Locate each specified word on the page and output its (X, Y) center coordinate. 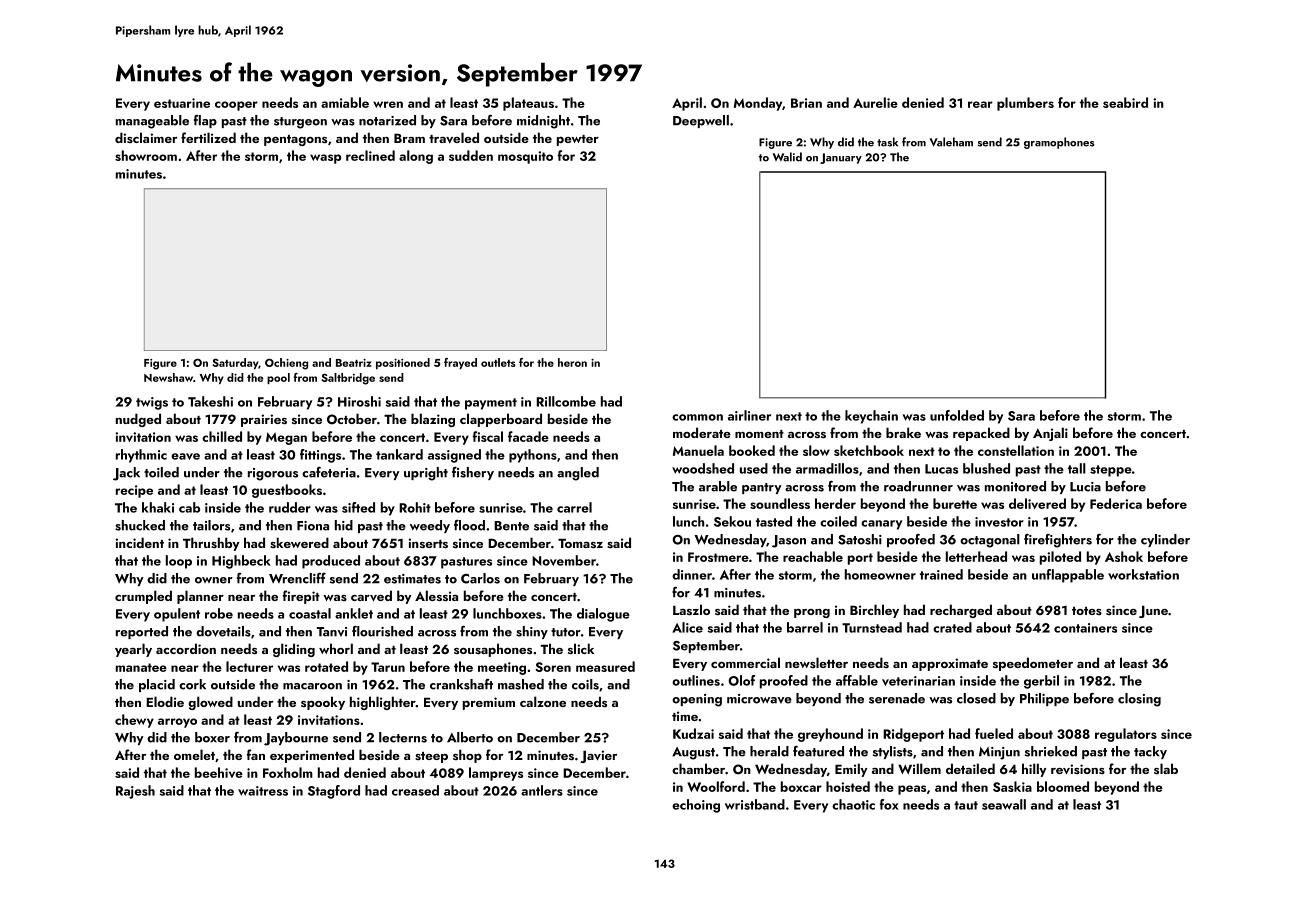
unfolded (957, 415)
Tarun (388, 667)
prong (812, 613)
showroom (146, 155)
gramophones (1059, 143)
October (352, 419)
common (697, 417)
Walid (787, 157)
